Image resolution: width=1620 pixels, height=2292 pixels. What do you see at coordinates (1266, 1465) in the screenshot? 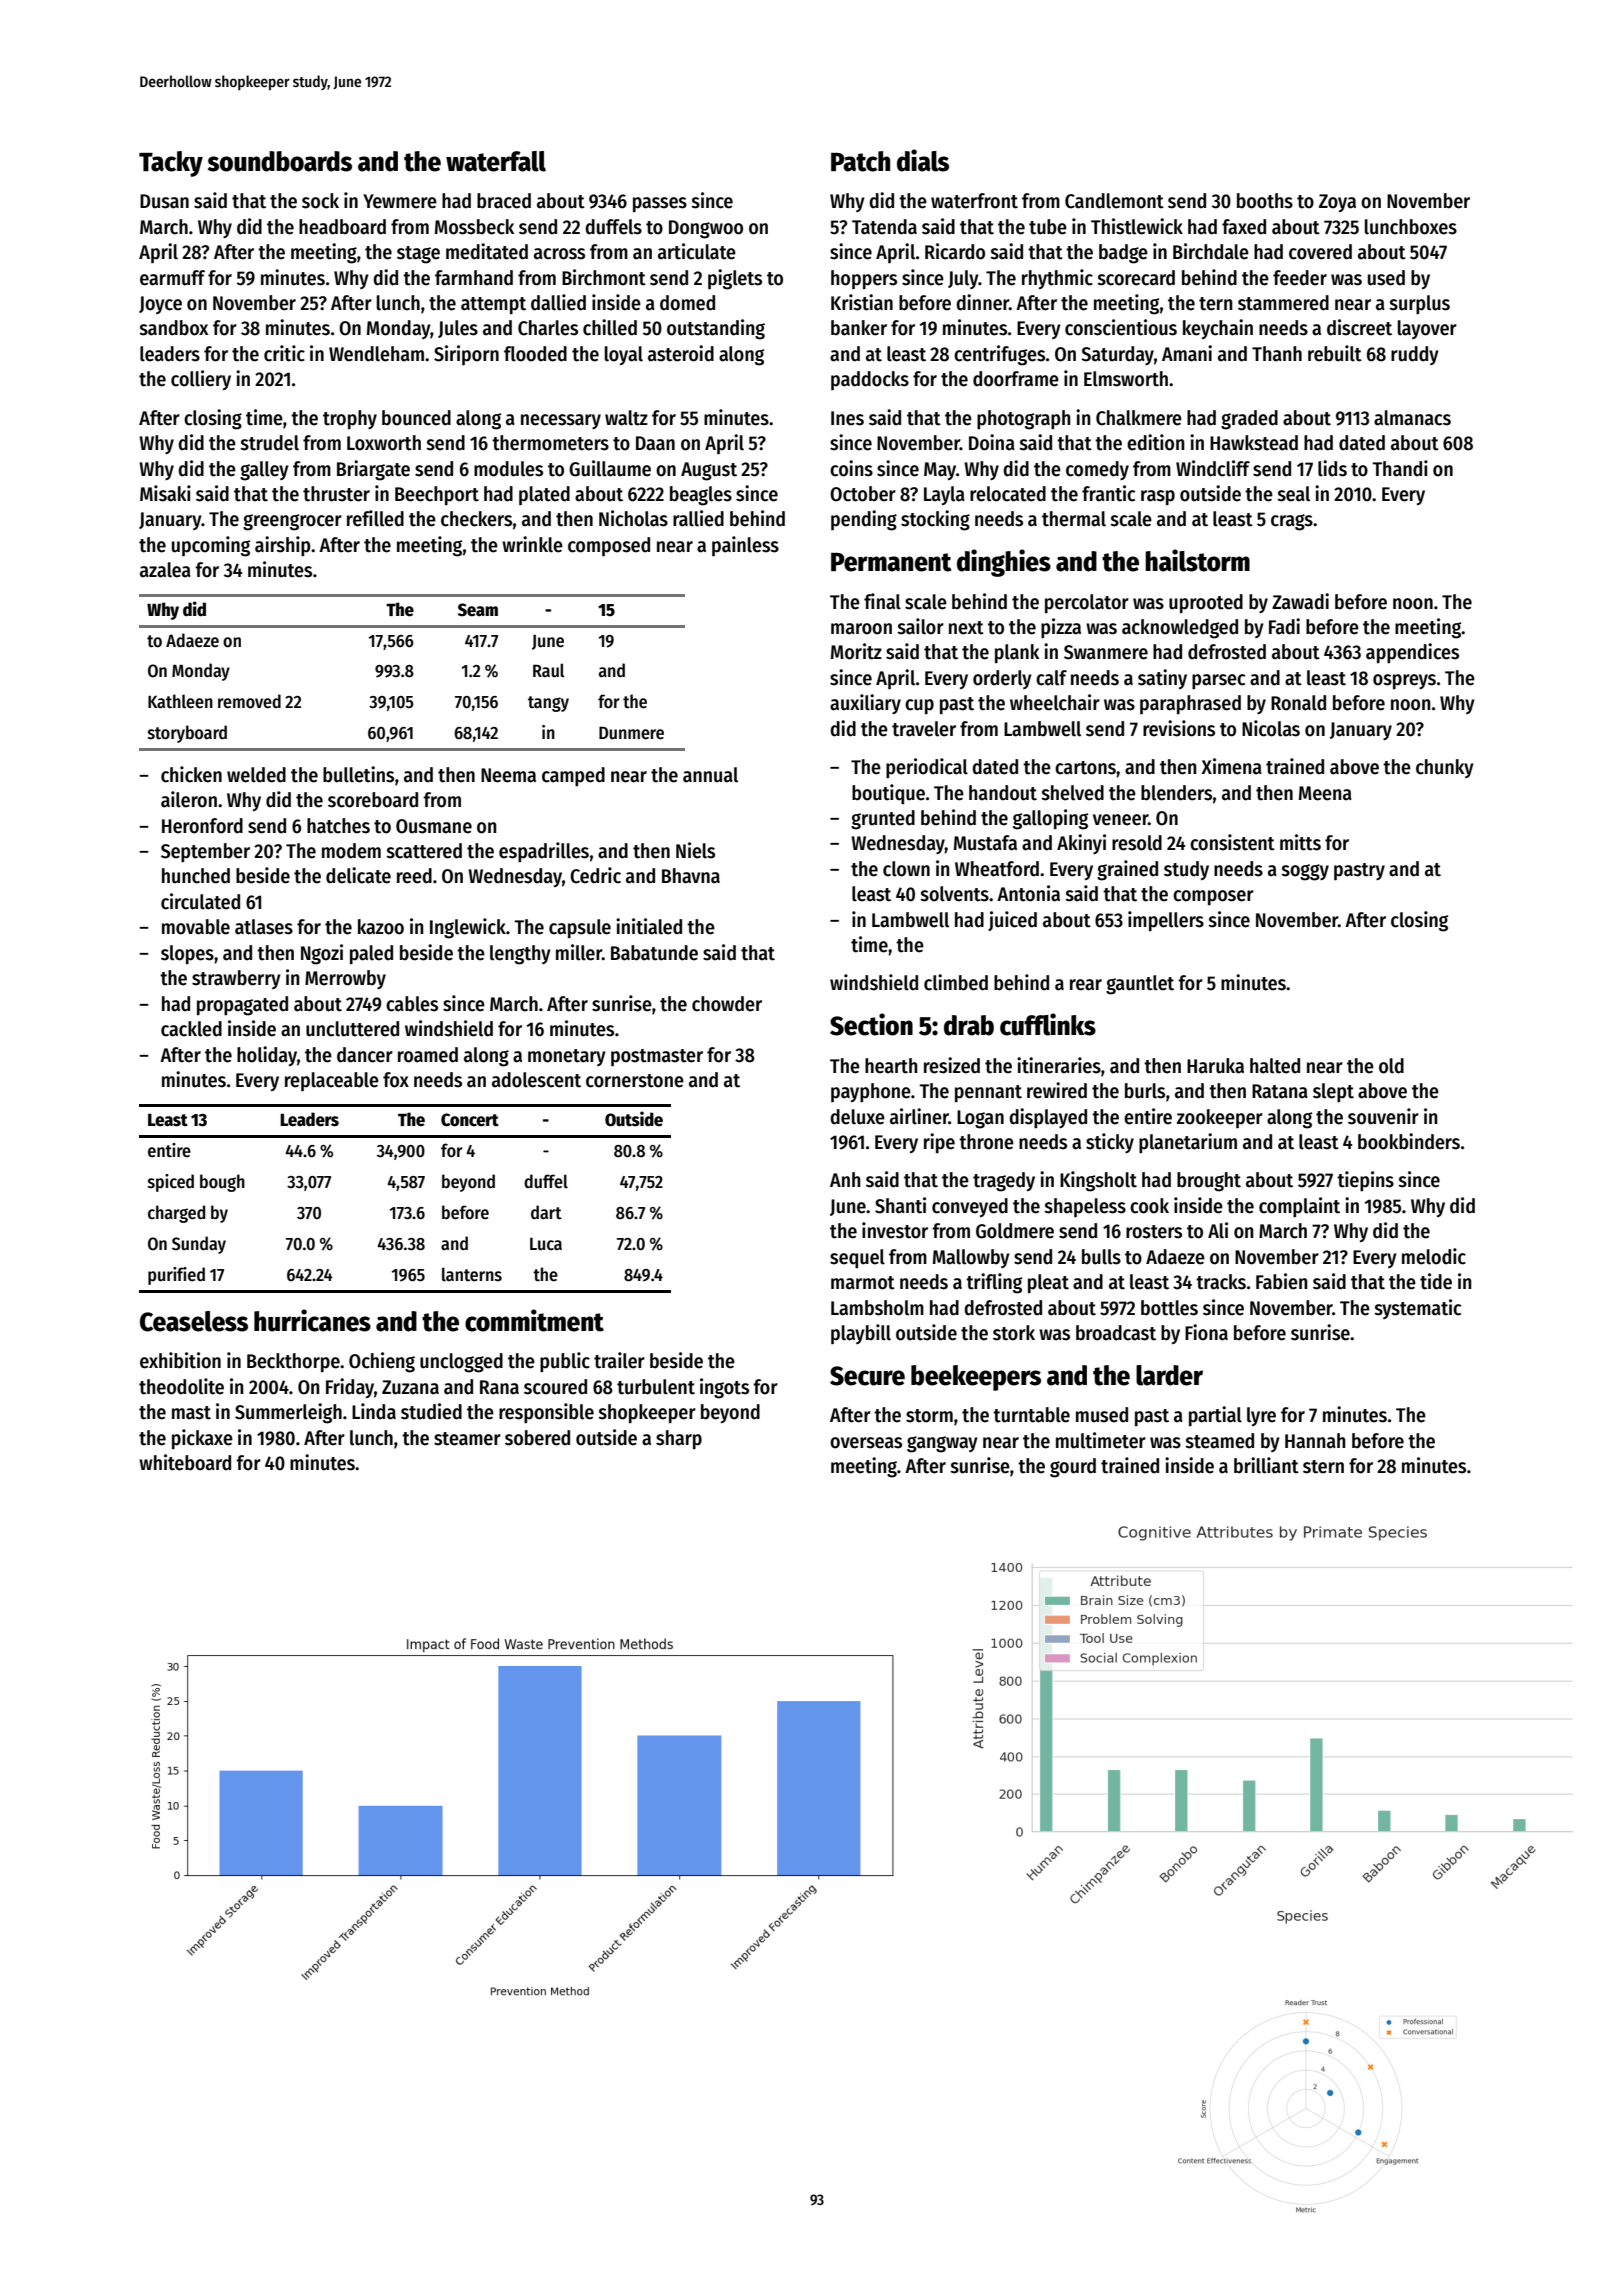
I see `brilliant` at bounding box center [1266, 1465].
